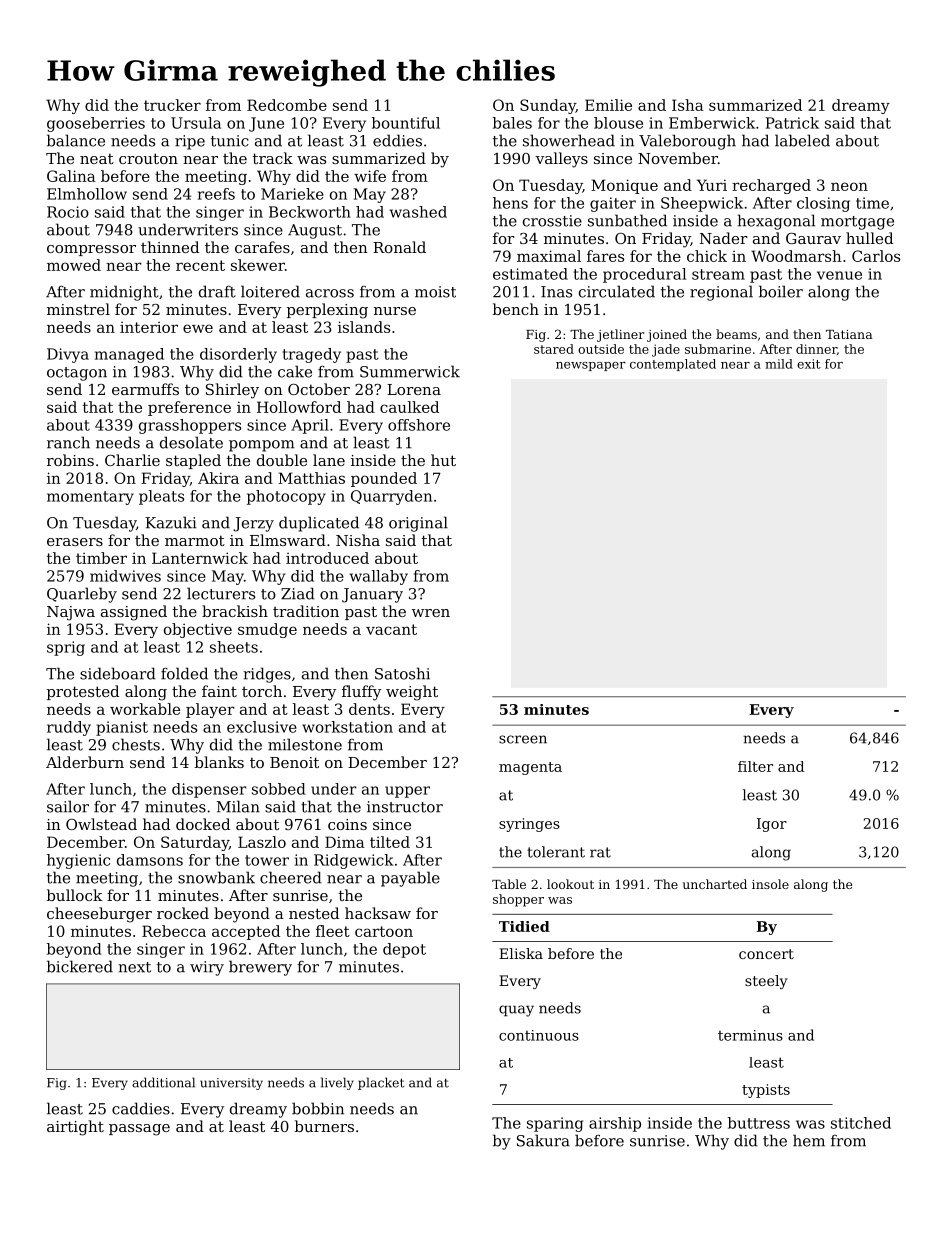  I want to click on track, so click(273, 158).
